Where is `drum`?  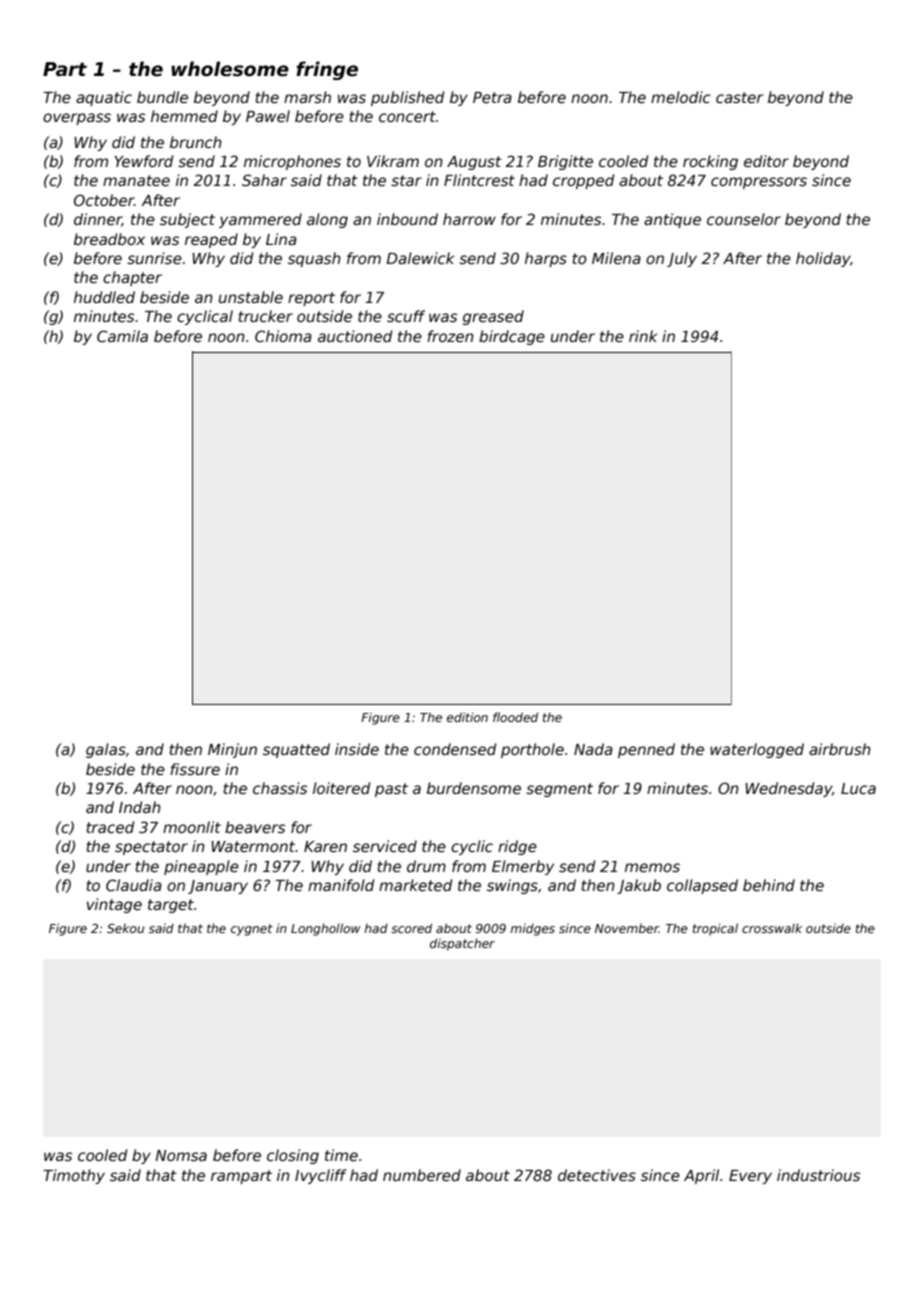
drum is located at coordinates (426, 866).
